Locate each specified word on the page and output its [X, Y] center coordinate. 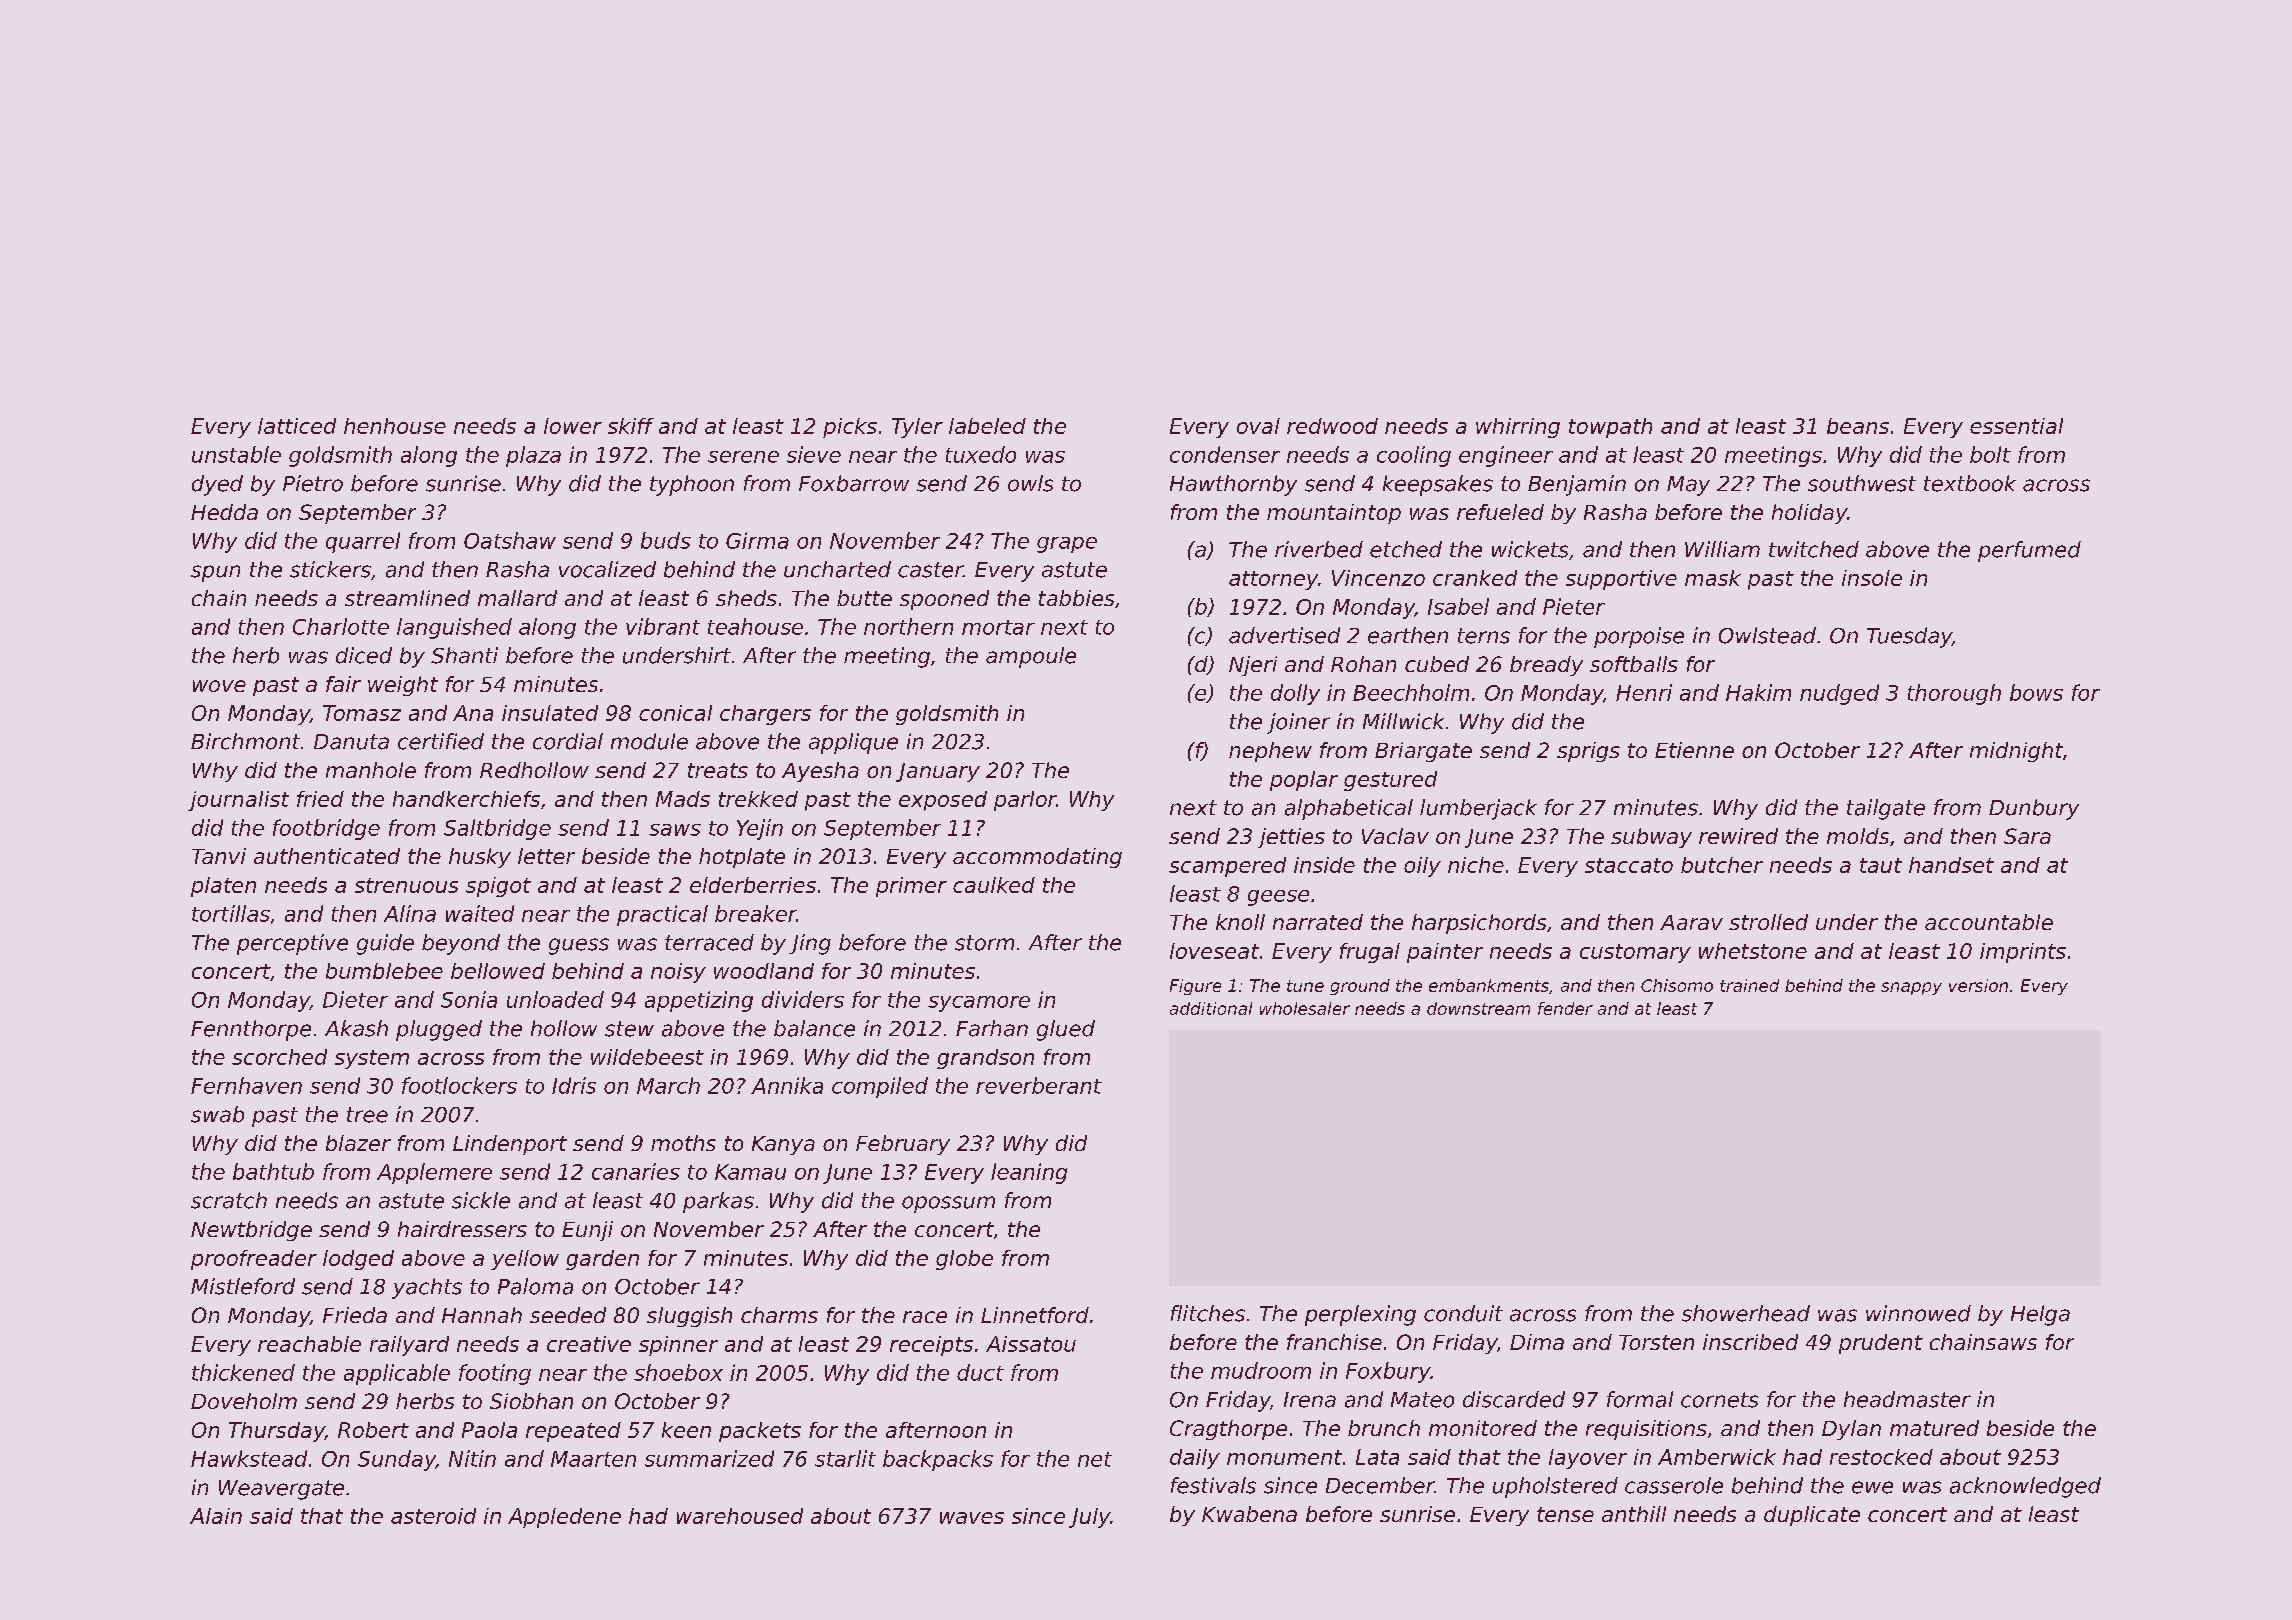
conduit [1463, 1313]
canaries [636, 1171]
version [1978, 985]
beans [1858, 426]
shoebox [678, 1372]
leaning [1029, 1173]
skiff [631, 426]
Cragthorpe [1228, 1430]
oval [1258, 426]
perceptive [292, 944]
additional [1211, 1008]
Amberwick [1717, 1457]
